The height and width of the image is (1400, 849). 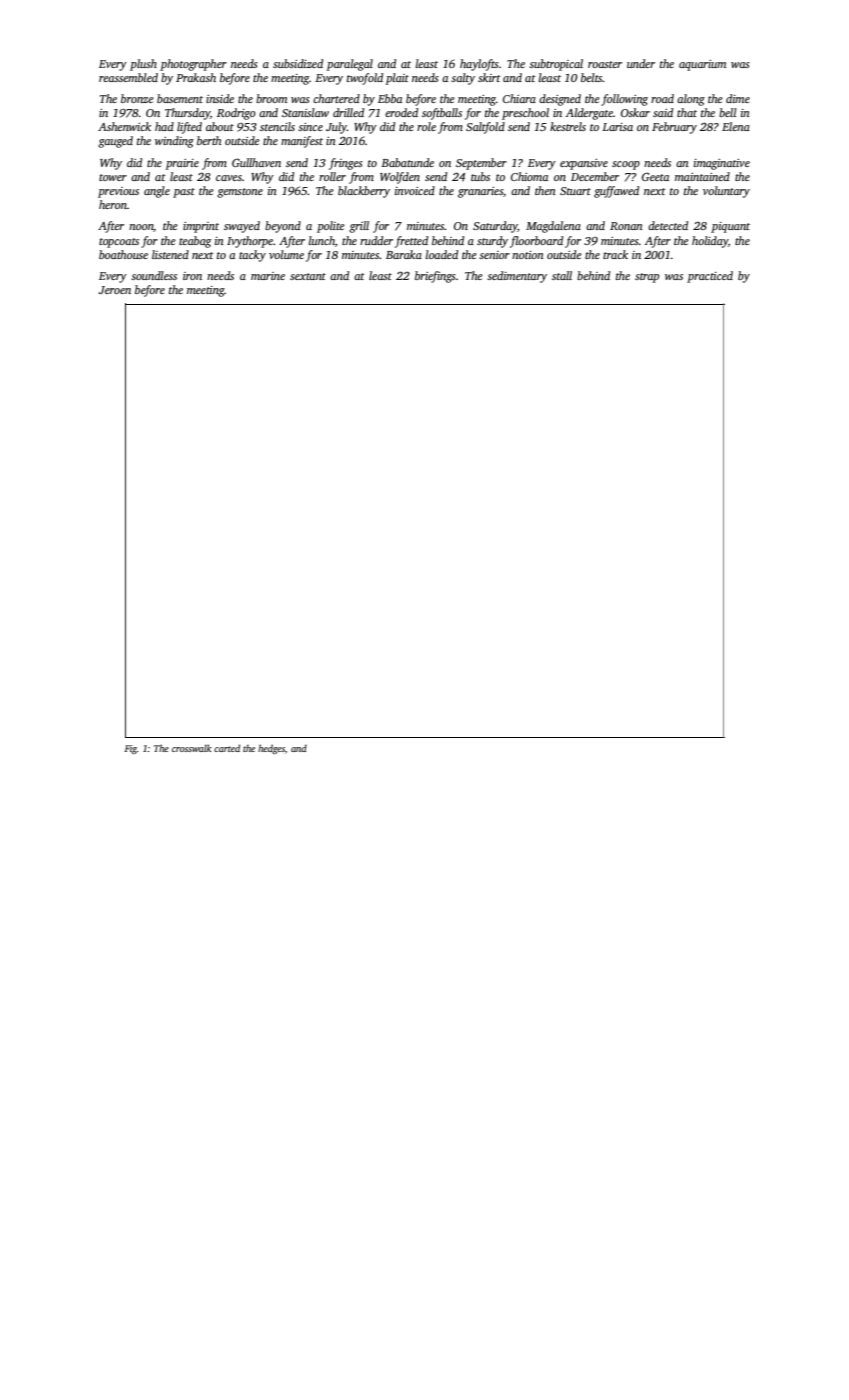 I want to click on strap, so click(x=647, y=278).
